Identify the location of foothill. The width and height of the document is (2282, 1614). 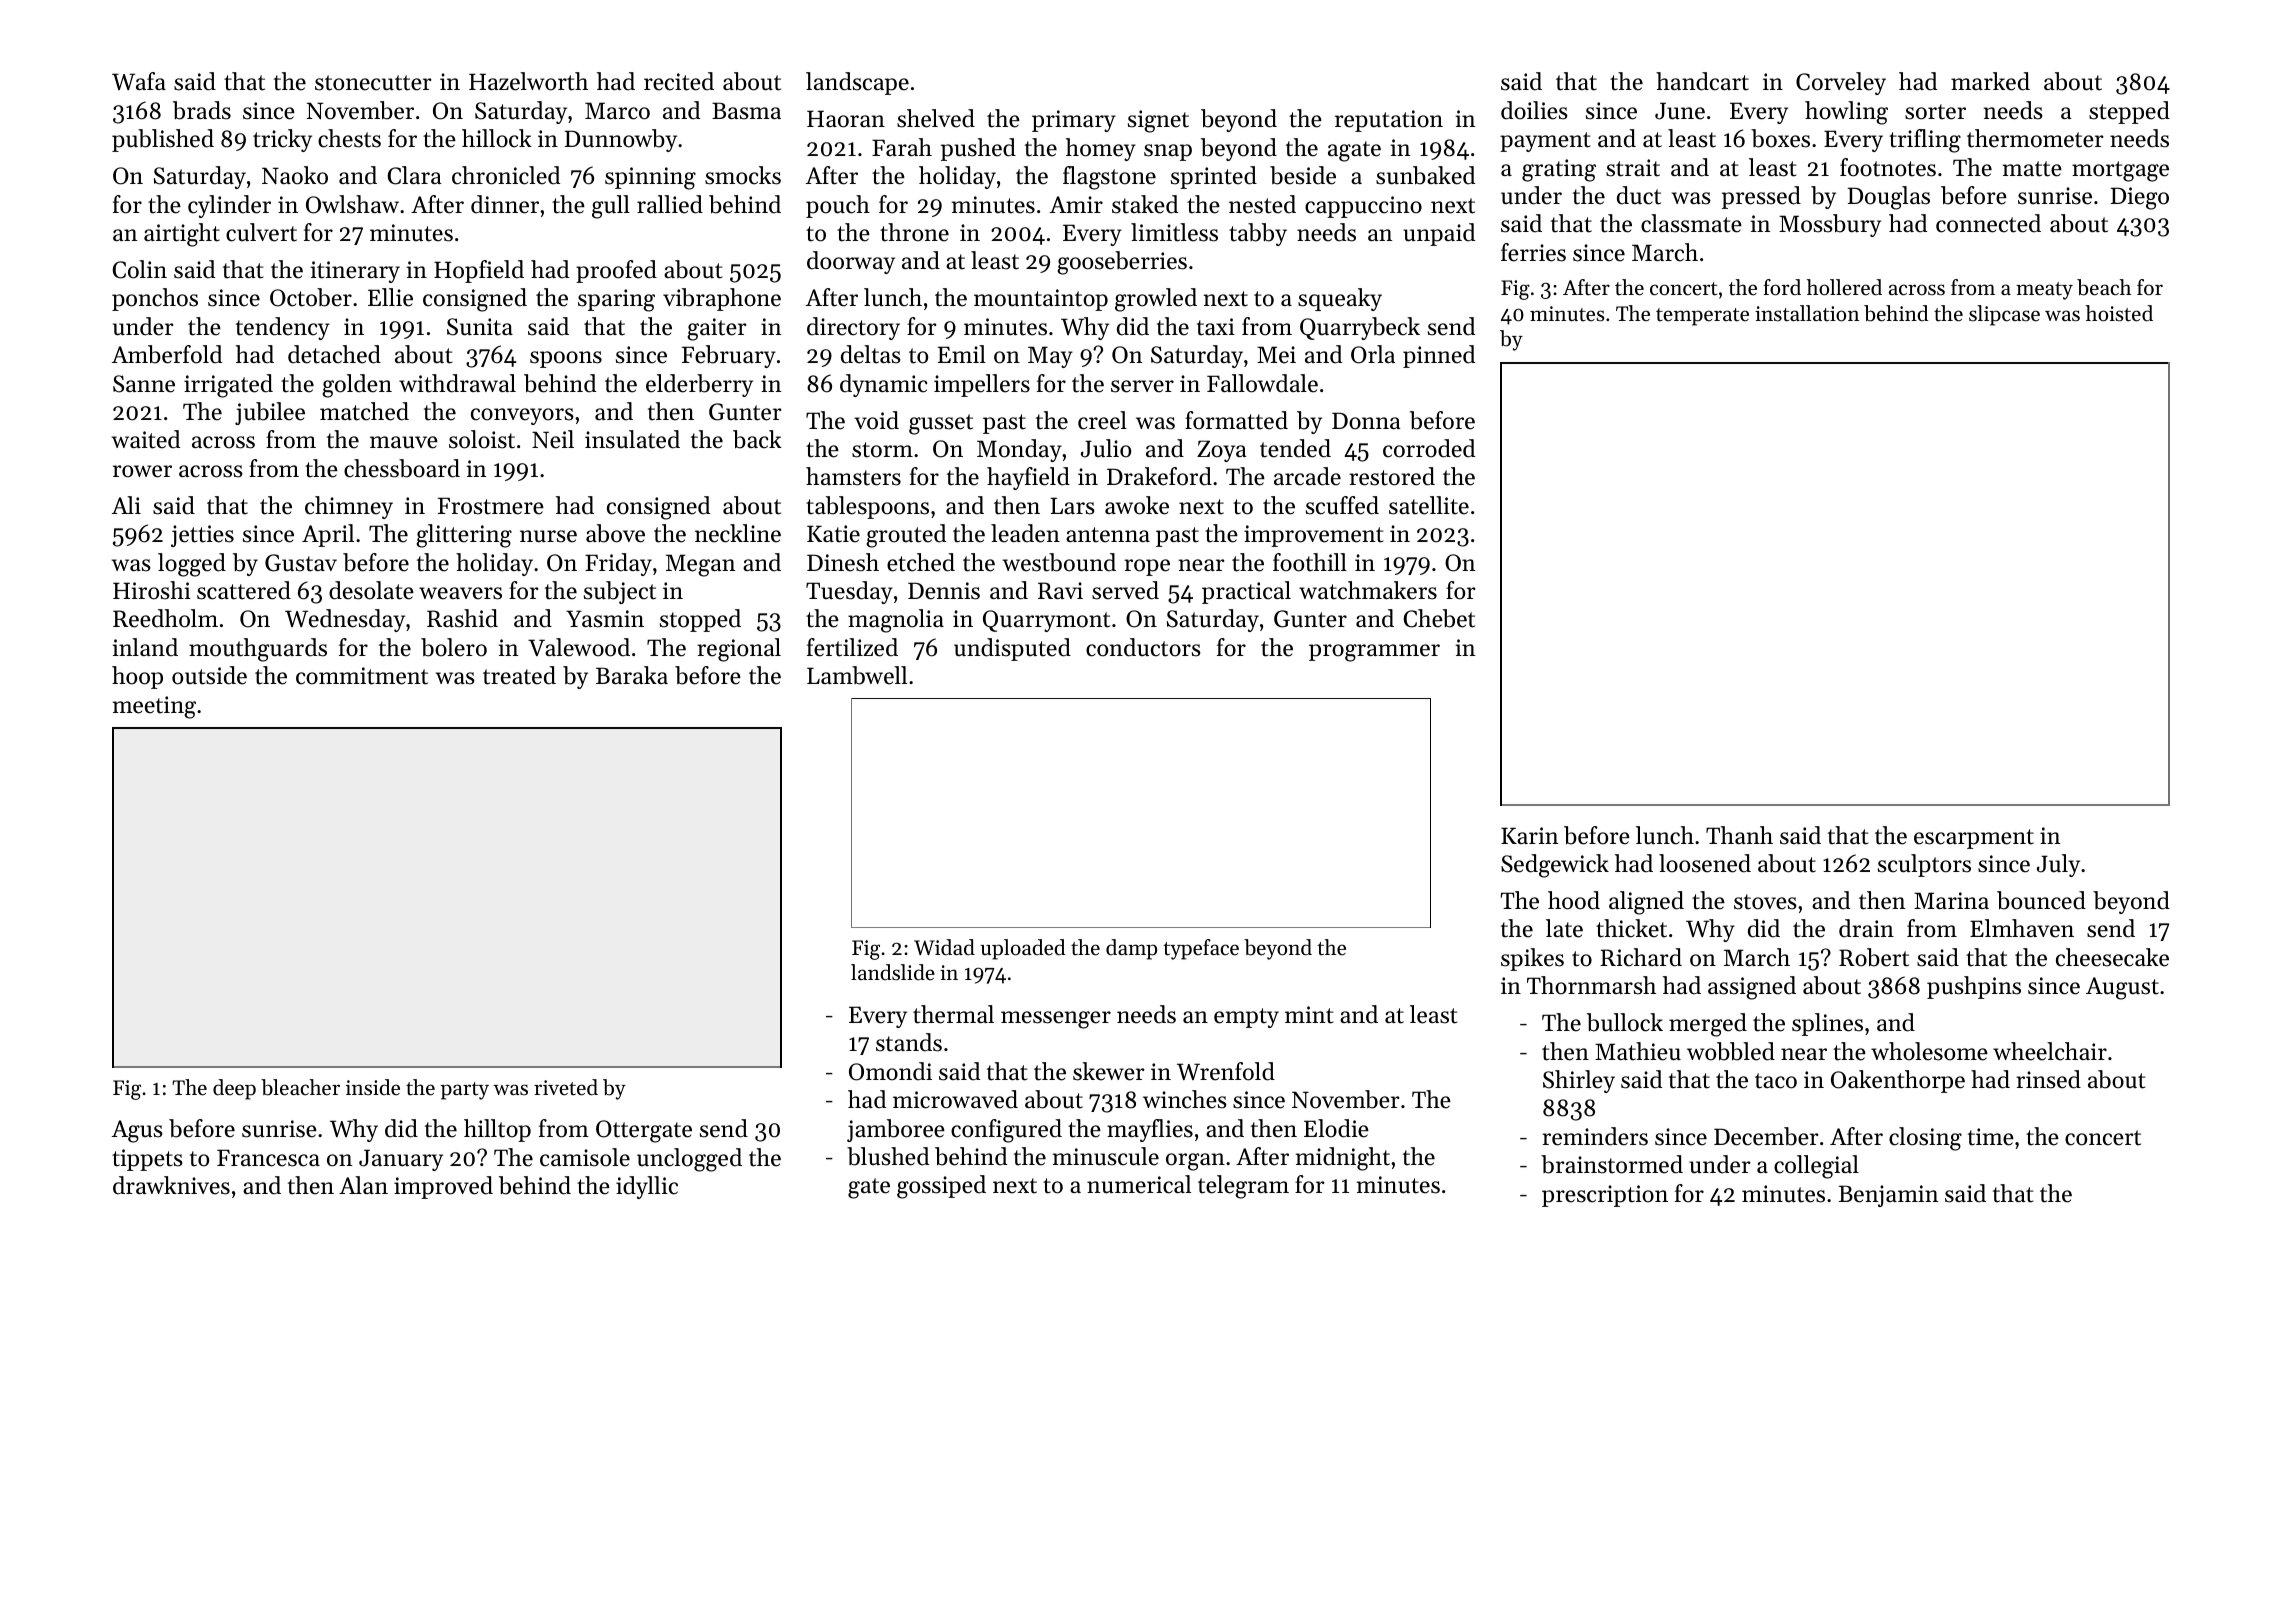
(1310, 562).
